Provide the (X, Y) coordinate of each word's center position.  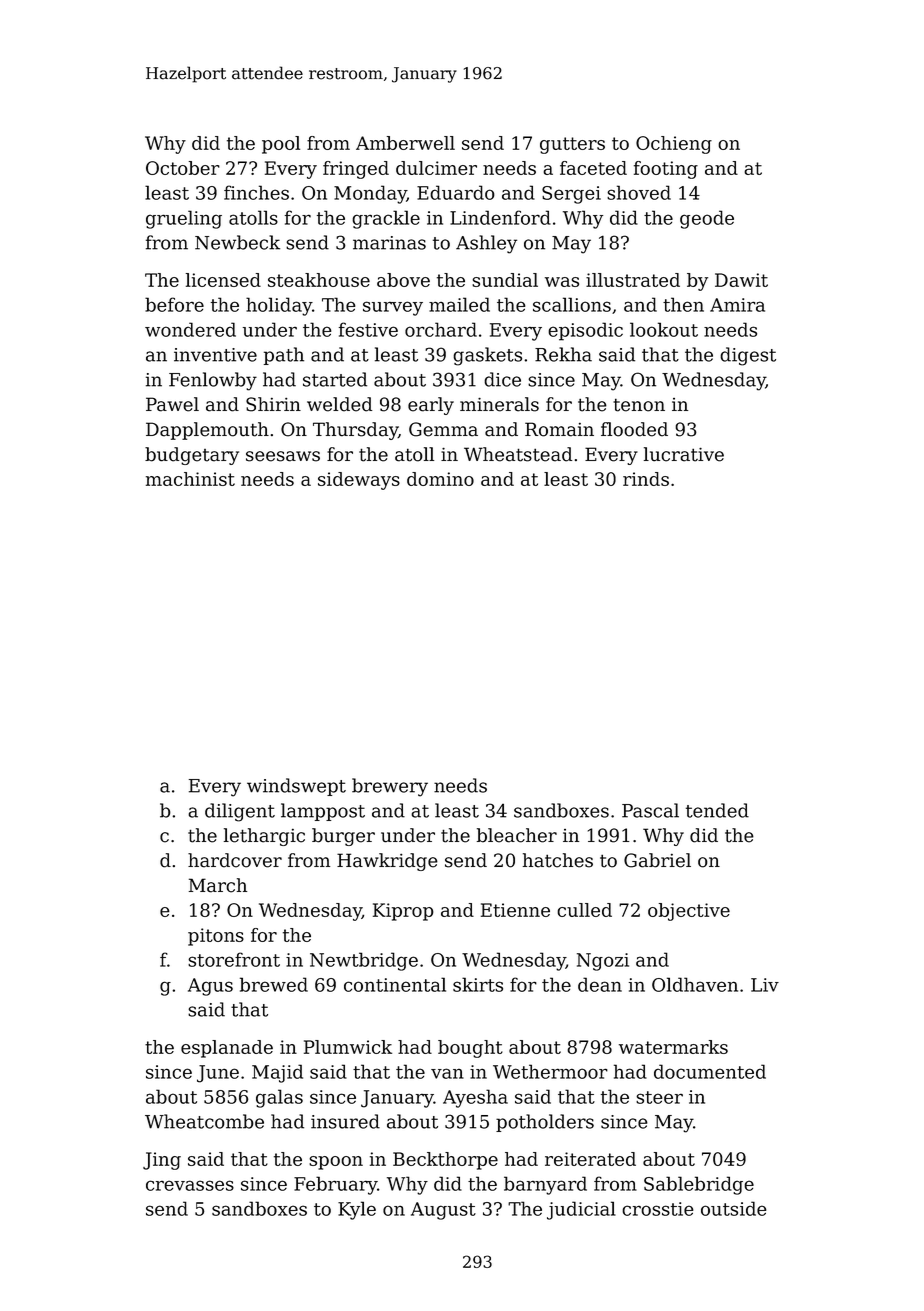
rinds (646, 479)
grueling (184, 219)
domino (440, 479)
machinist (190, 479)
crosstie (657, 1209)
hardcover (235, 860)
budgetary (192, 456)
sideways (359, 481)
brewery (390, 787)
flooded (634, 429)
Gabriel (657, 860)
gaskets (487, 356)
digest (748, 356)
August (443, 1211)
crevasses (190, 1185)
